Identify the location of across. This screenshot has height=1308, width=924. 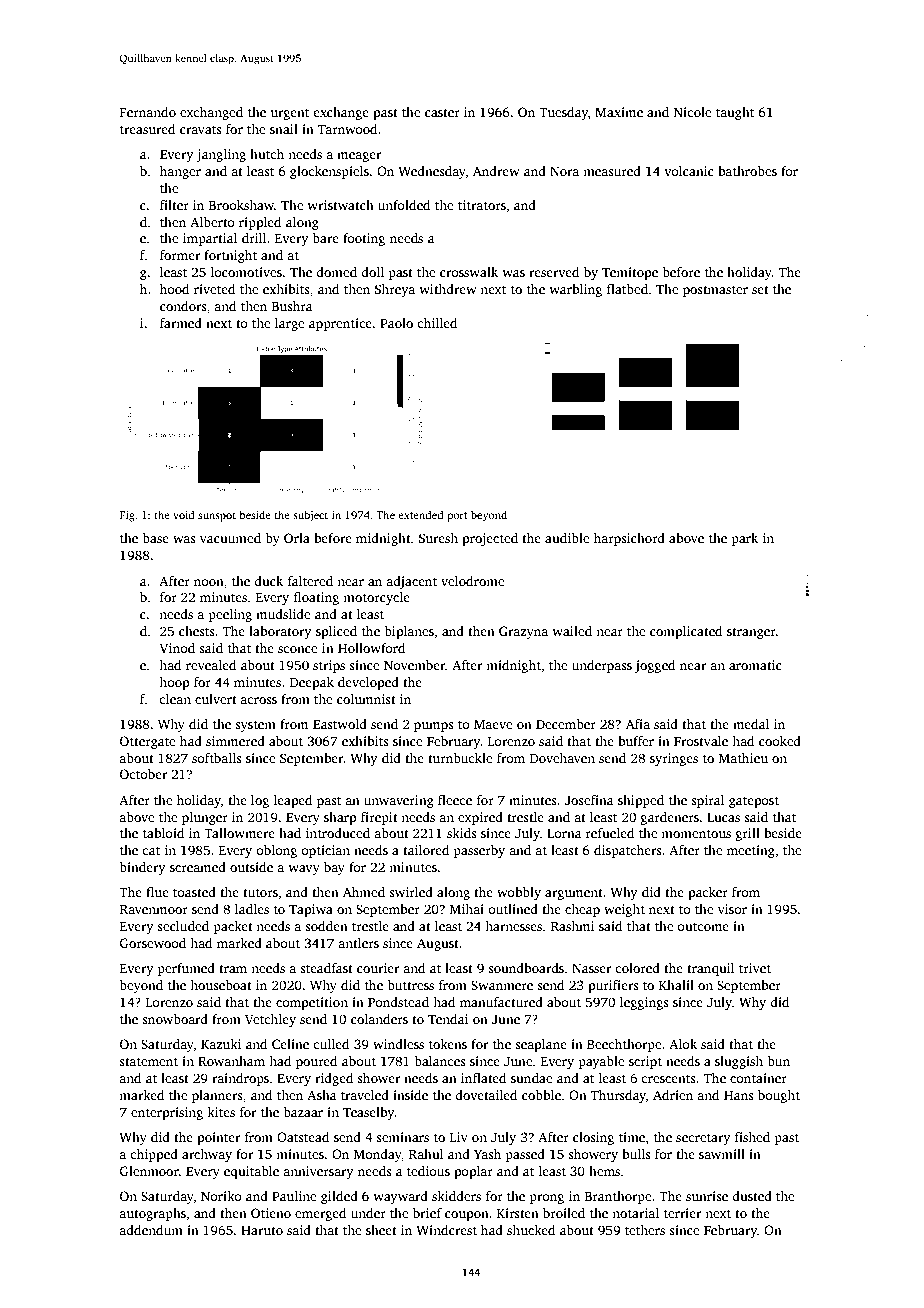
(258, 700).
